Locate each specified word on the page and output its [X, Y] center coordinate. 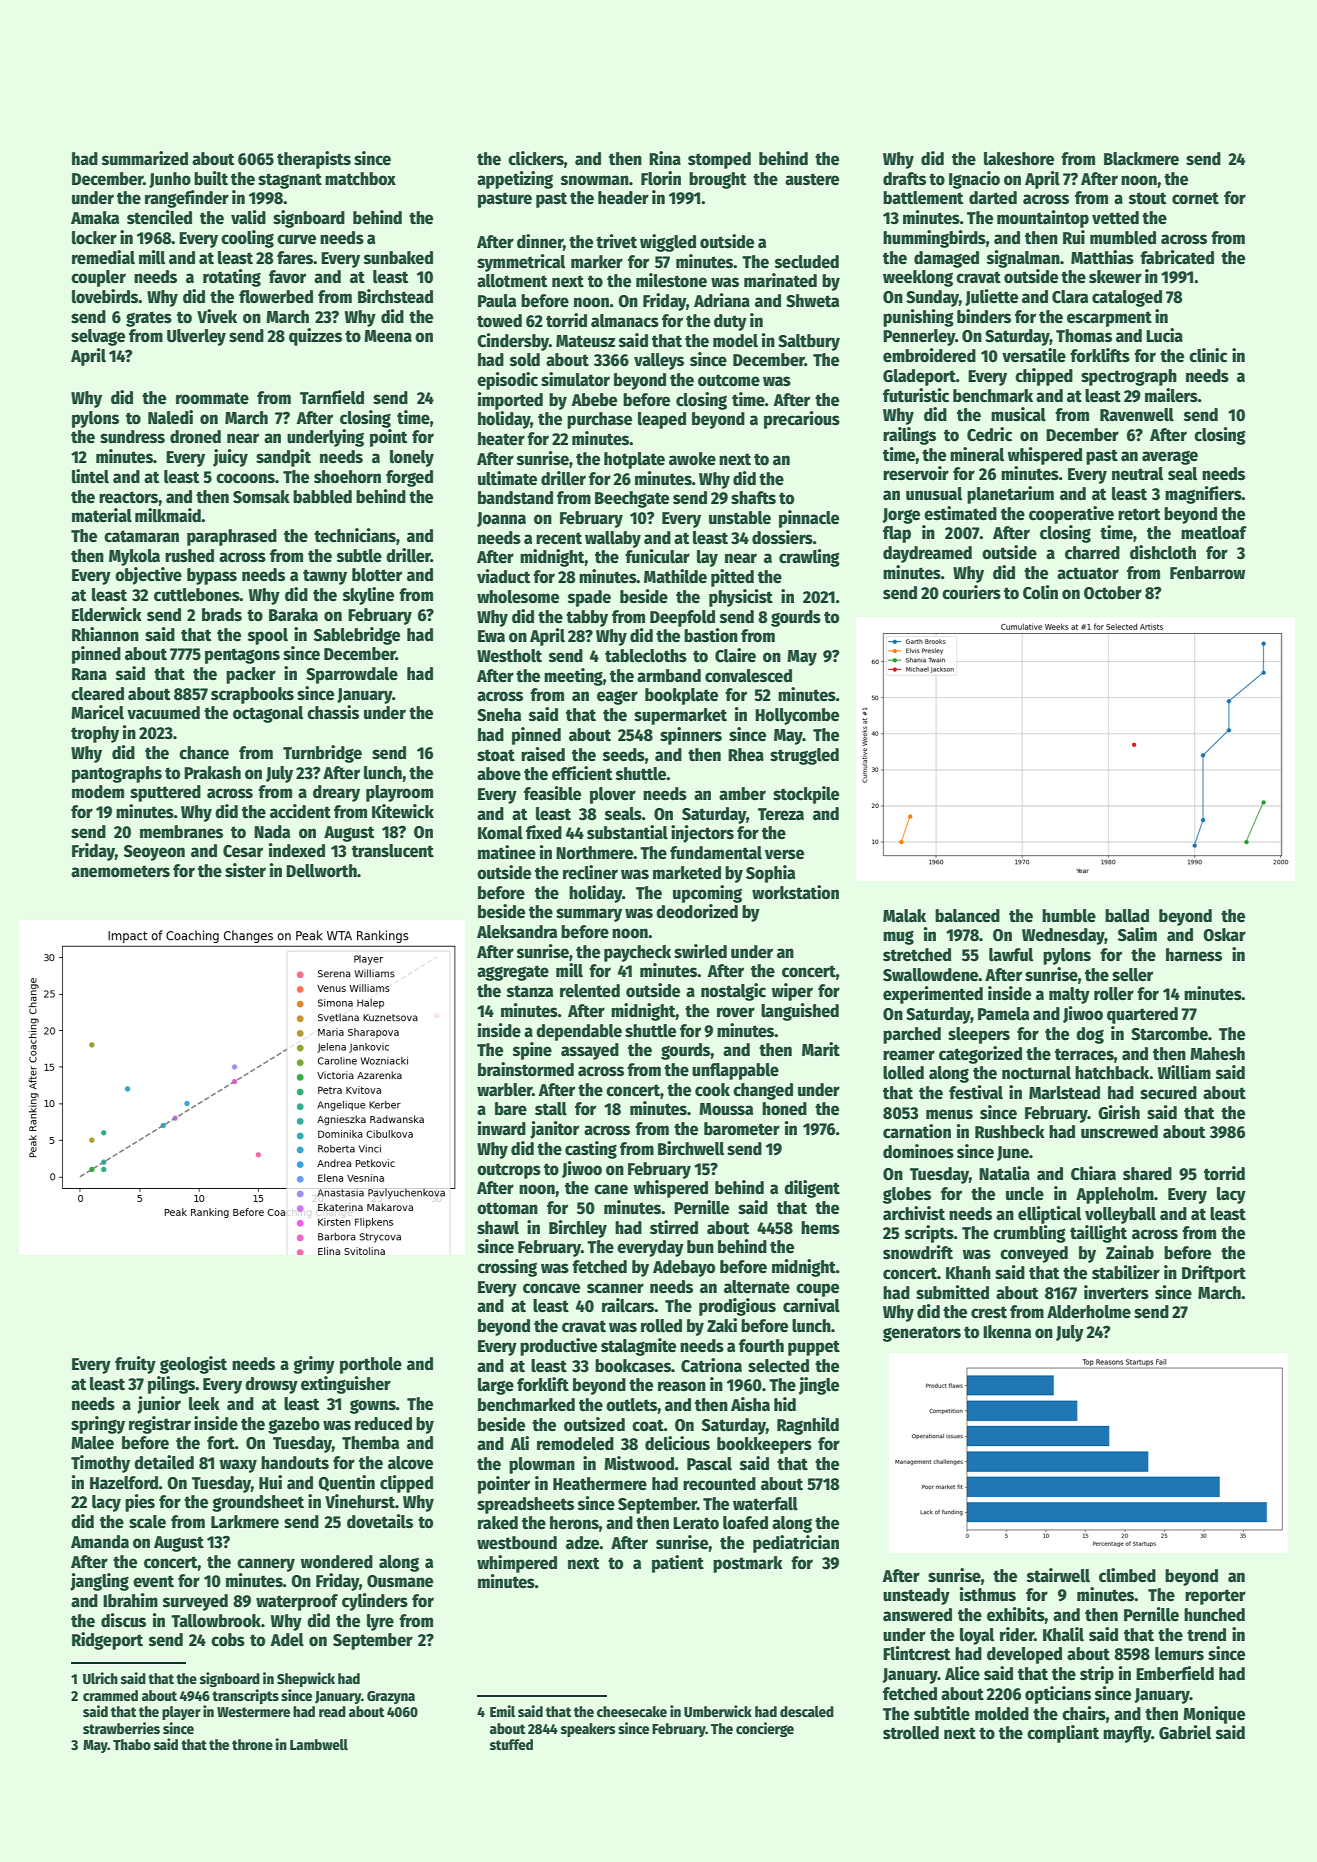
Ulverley [196, 337]
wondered [336, 1562]
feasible [552, 793]
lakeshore [1019, 159]
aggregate [513, 973]
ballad [1127, 916]
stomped [719, 160]
